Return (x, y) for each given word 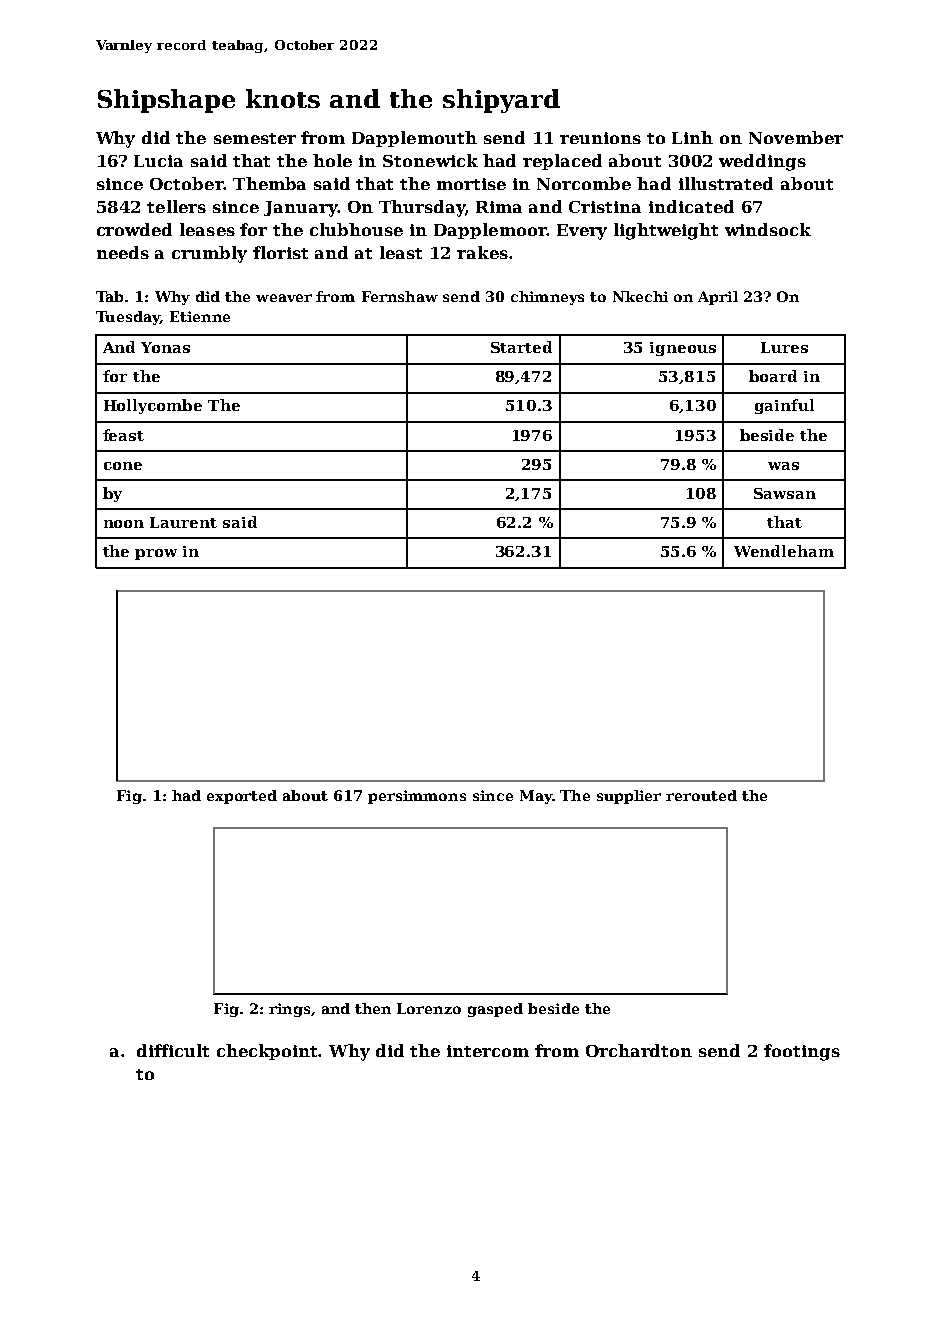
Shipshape (166, 101)
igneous (683, 349)
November (796, 137)
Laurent (183, 522)
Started (521, 347)
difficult (173, 1050)
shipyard (501, 101)
